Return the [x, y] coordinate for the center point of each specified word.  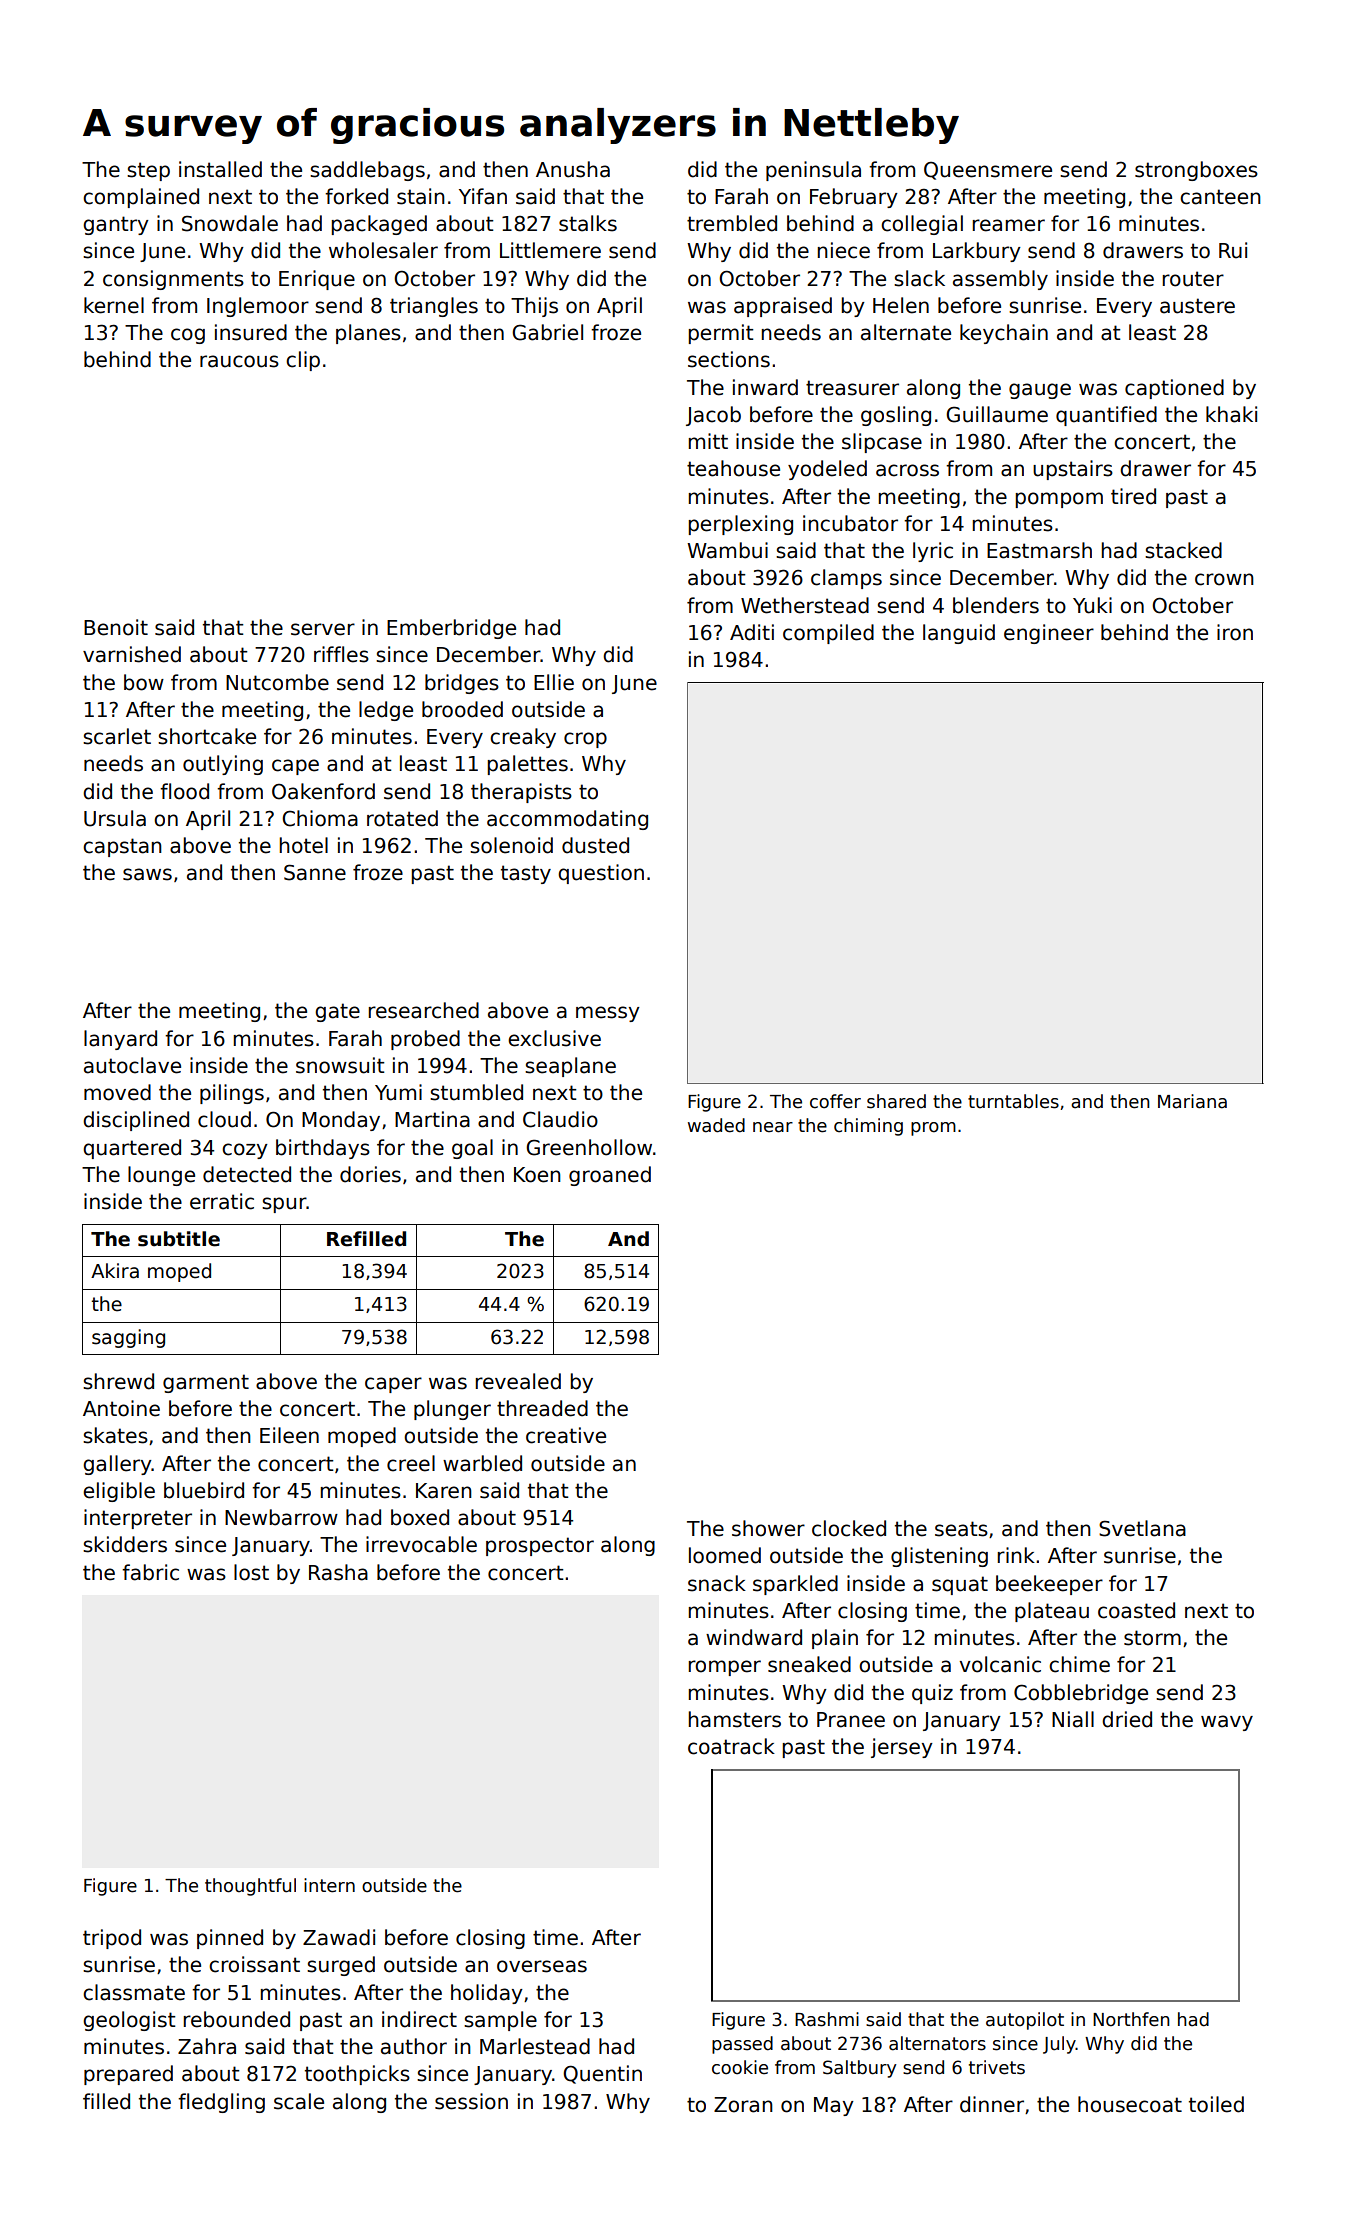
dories [370, 1174]
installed [220, 169]
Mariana [1192, 1101]
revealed [518, 1381]
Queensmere [988, 171]
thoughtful [250, 1887]
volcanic [1000, 1664]
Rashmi [827, 2019]
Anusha [573, 169]
